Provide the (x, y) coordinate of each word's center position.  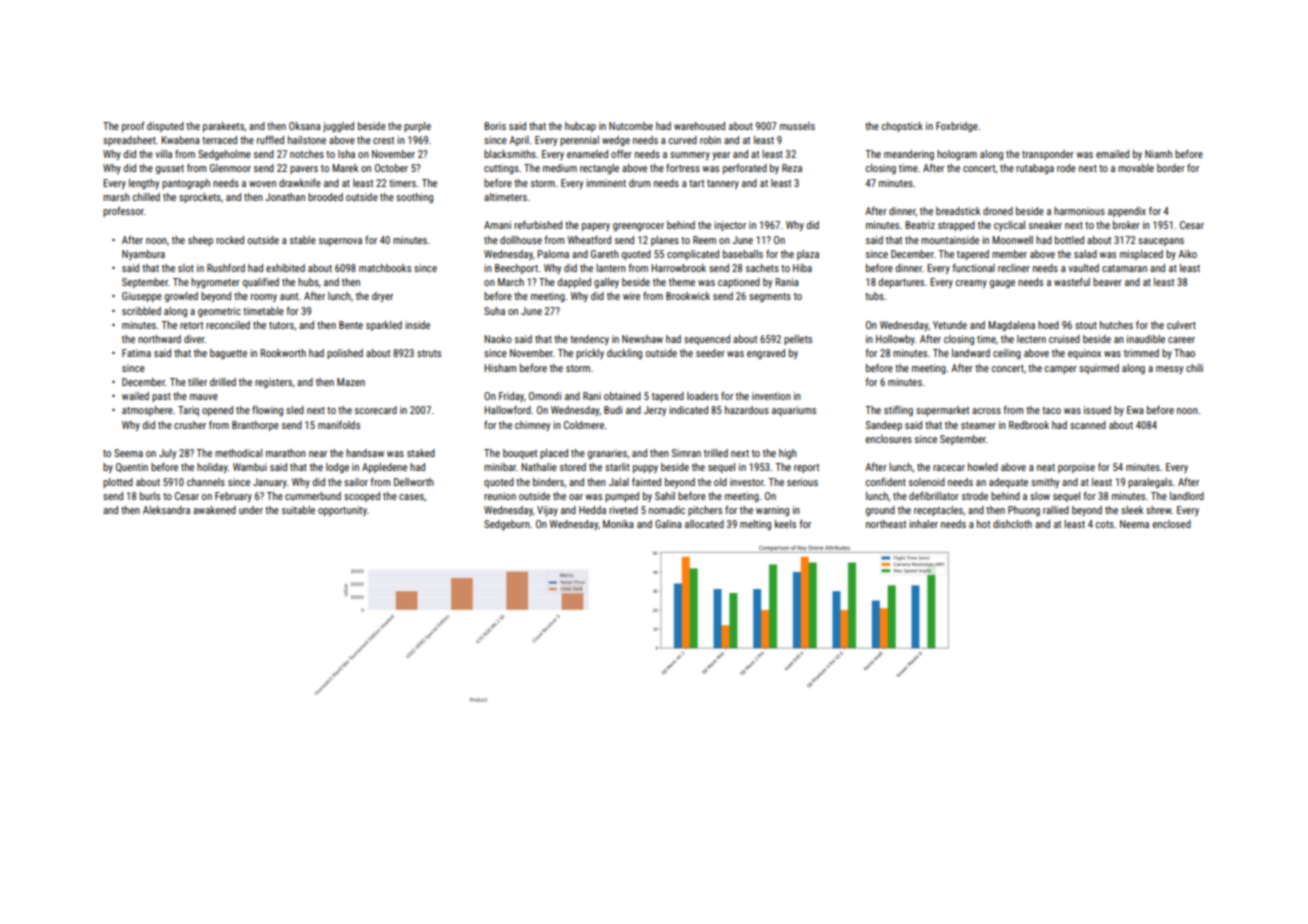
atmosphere (147, 411)
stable (303, 240)
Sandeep (884, 426)
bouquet (520, 454)
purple (417, 127)
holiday (212, 468)
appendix (1127, 212)
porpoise (1076, 468)
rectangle (599, 169)
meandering (909, 155)
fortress (683, 168)
